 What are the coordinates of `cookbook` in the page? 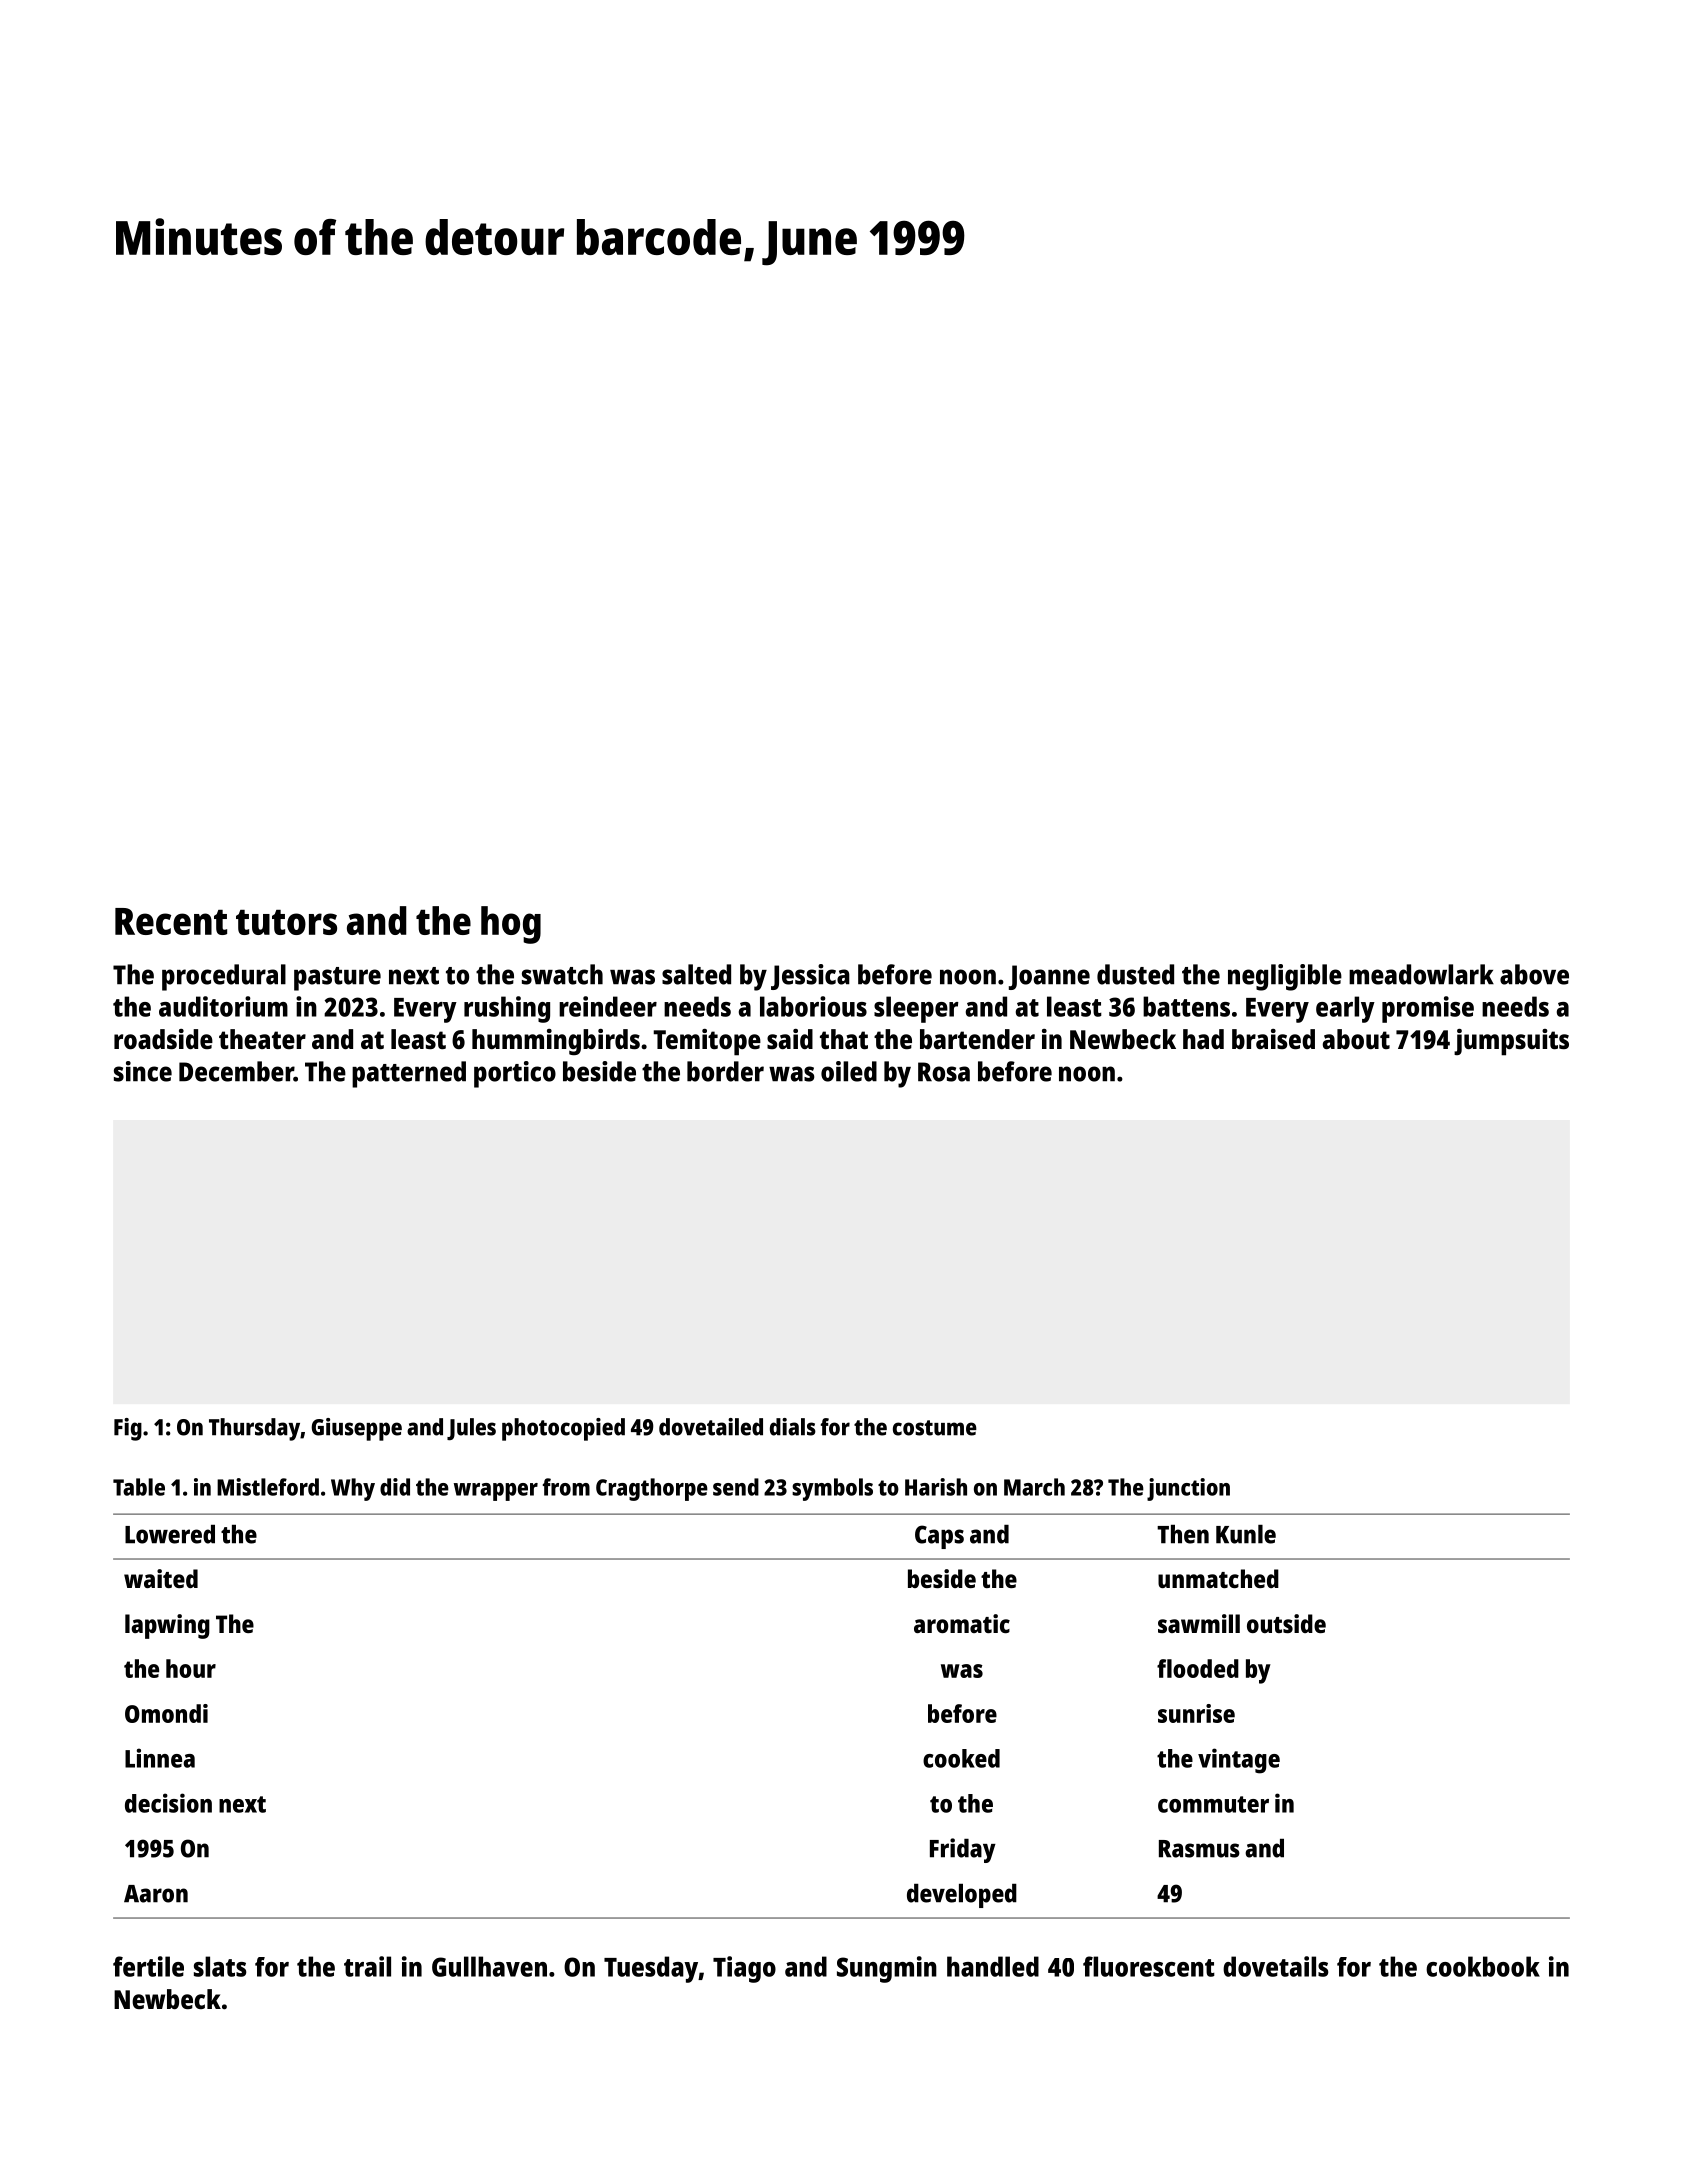 It's located at (1483, 1966).
